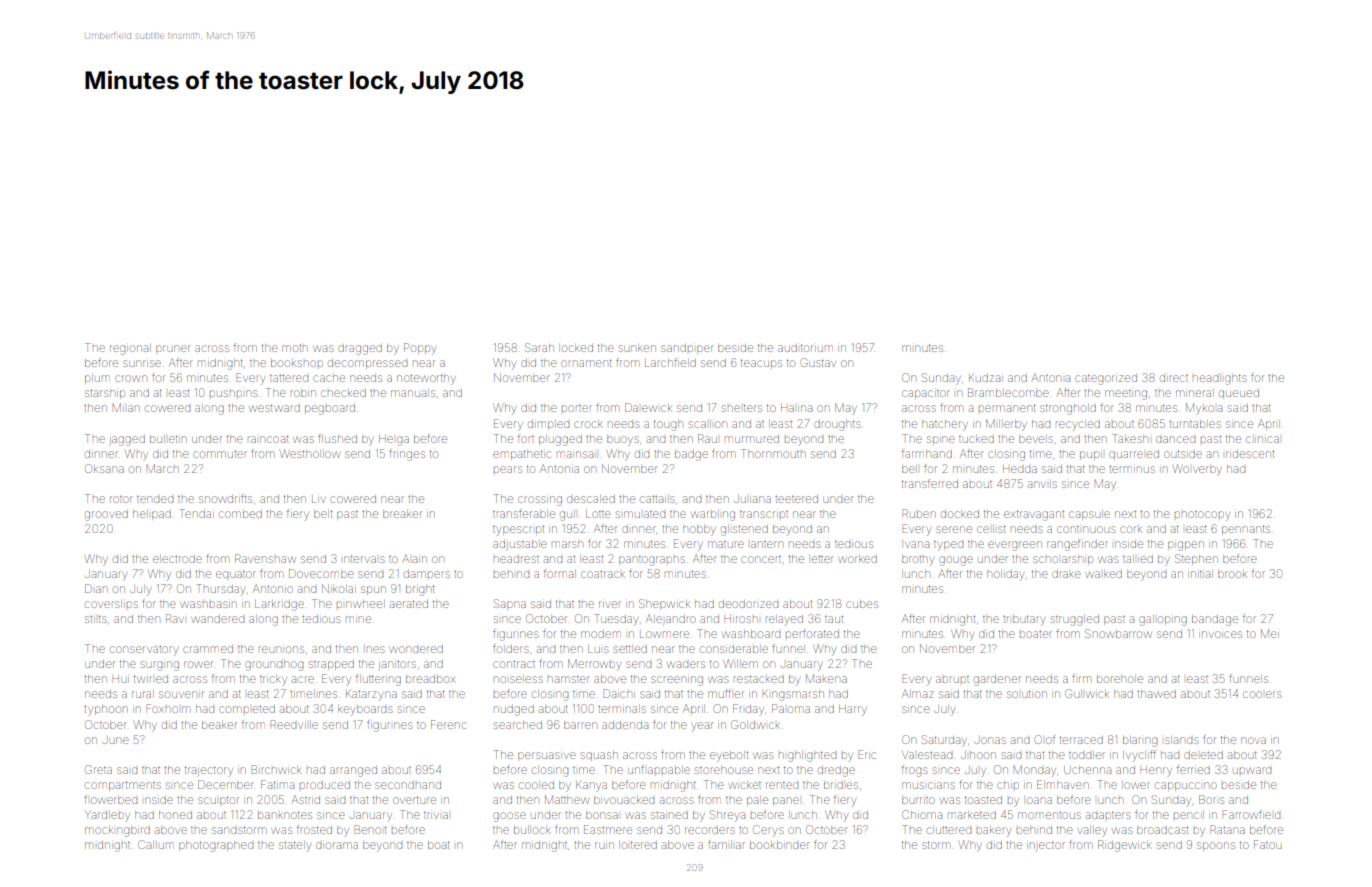  What do you see at coordinates (295, 846) in the page?
I see `stately` at bounding box center [295, 846].
